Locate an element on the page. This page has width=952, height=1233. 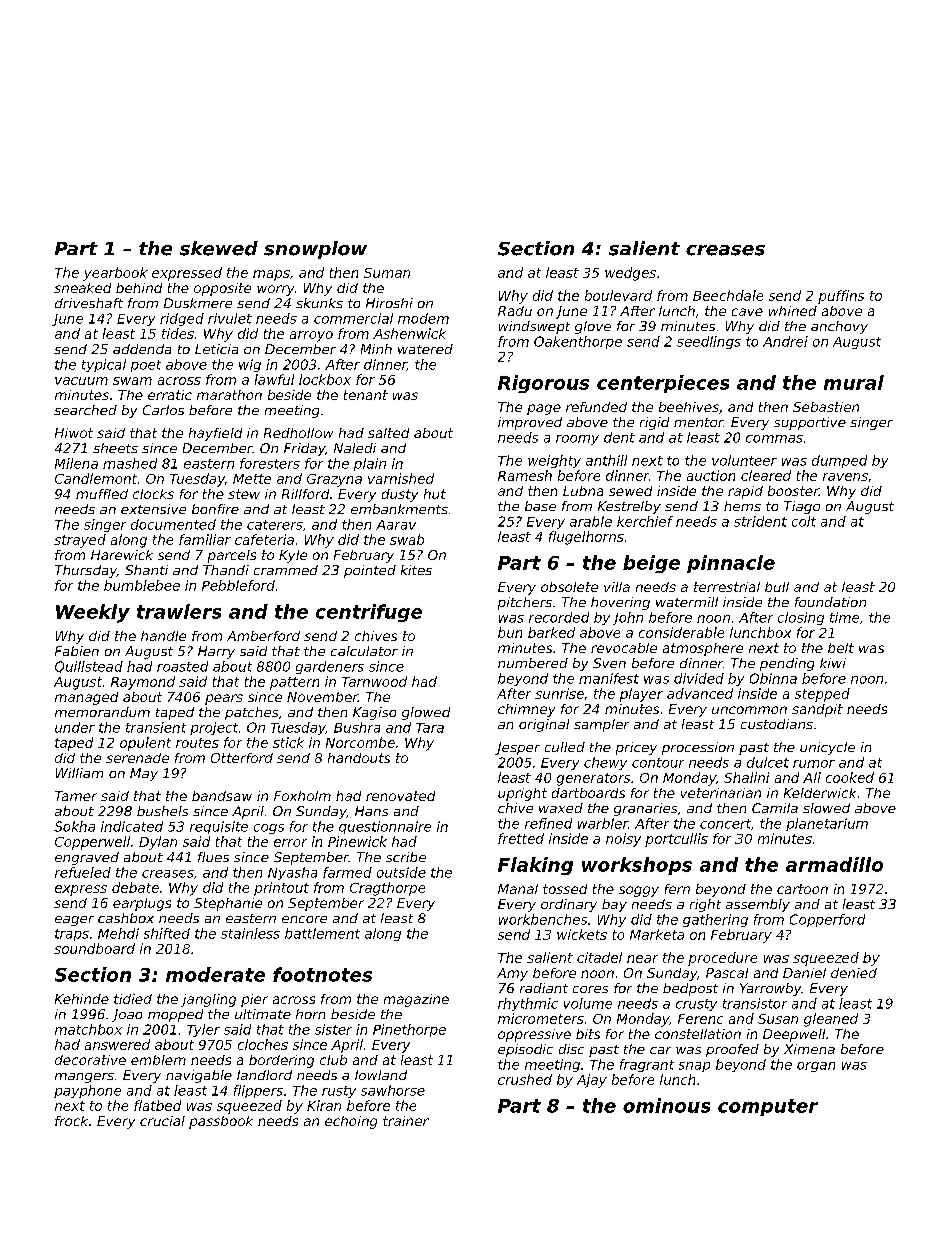
Radu is located at coordinates (515, 311).
